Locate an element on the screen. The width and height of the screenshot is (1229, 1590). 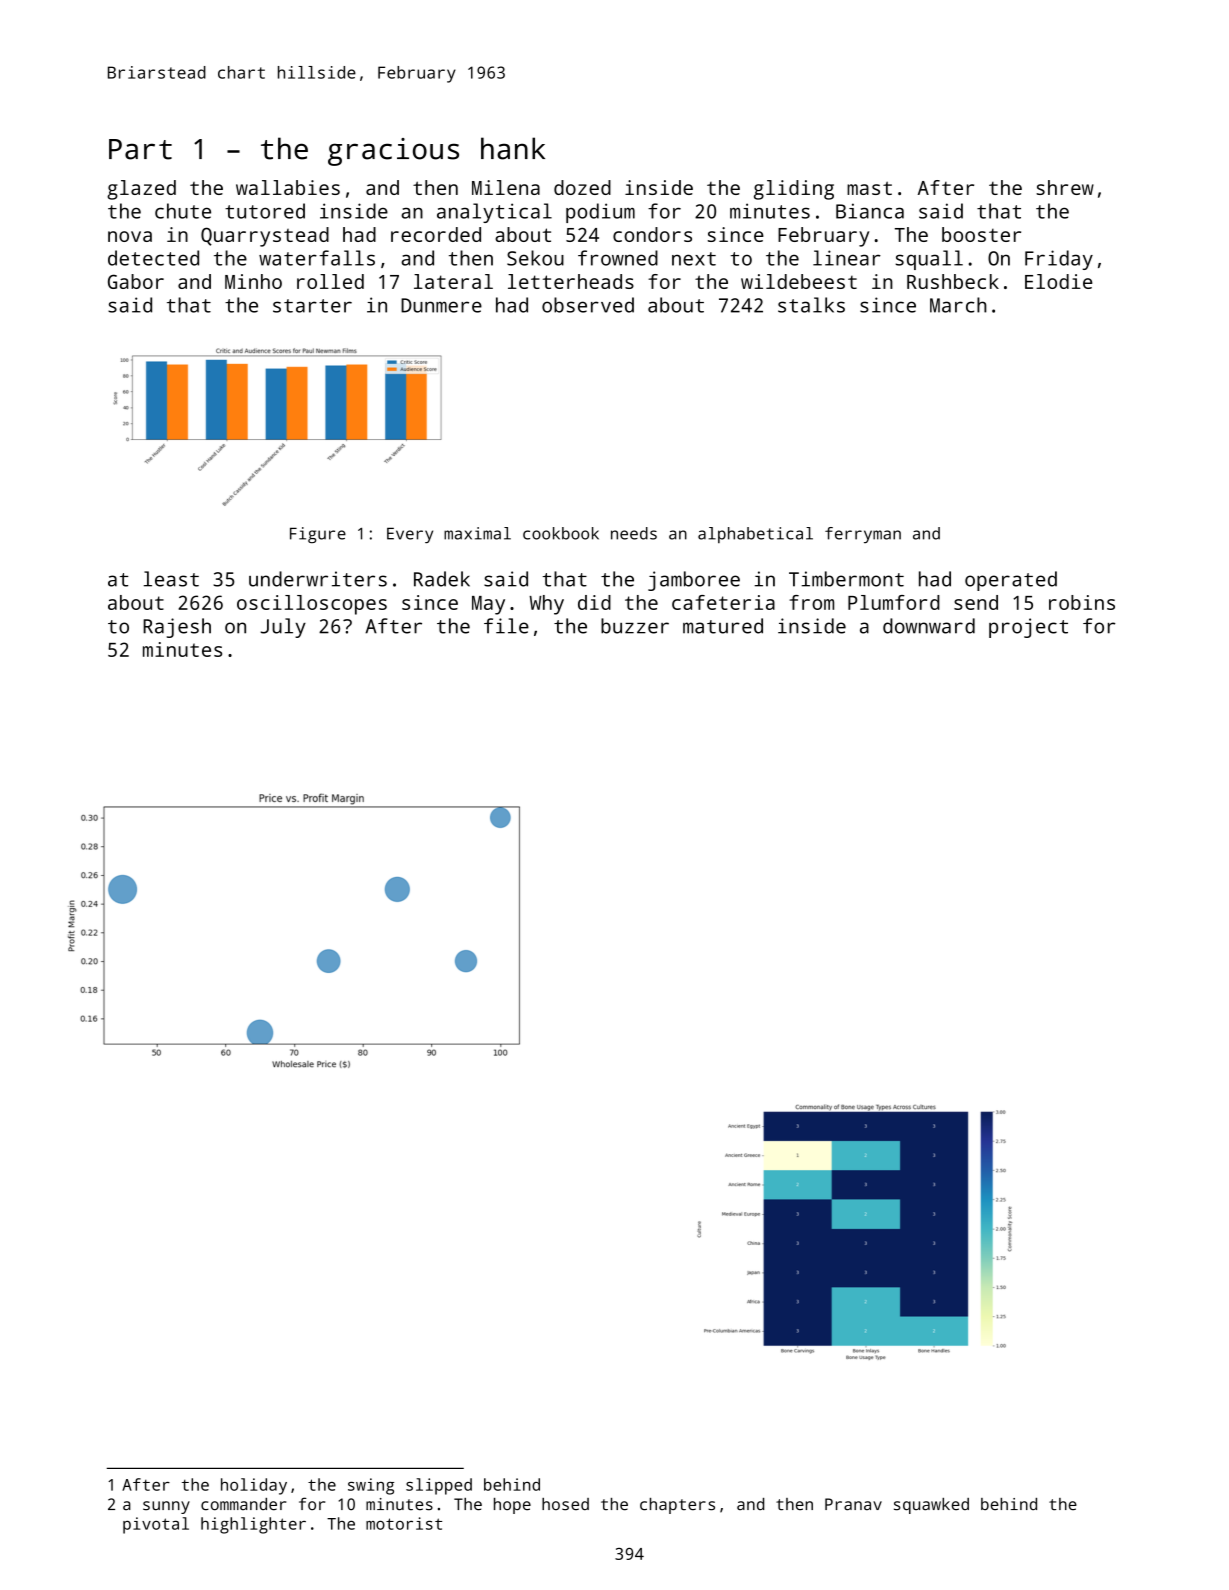
Rajesh is located at coordinates (177, 628).
